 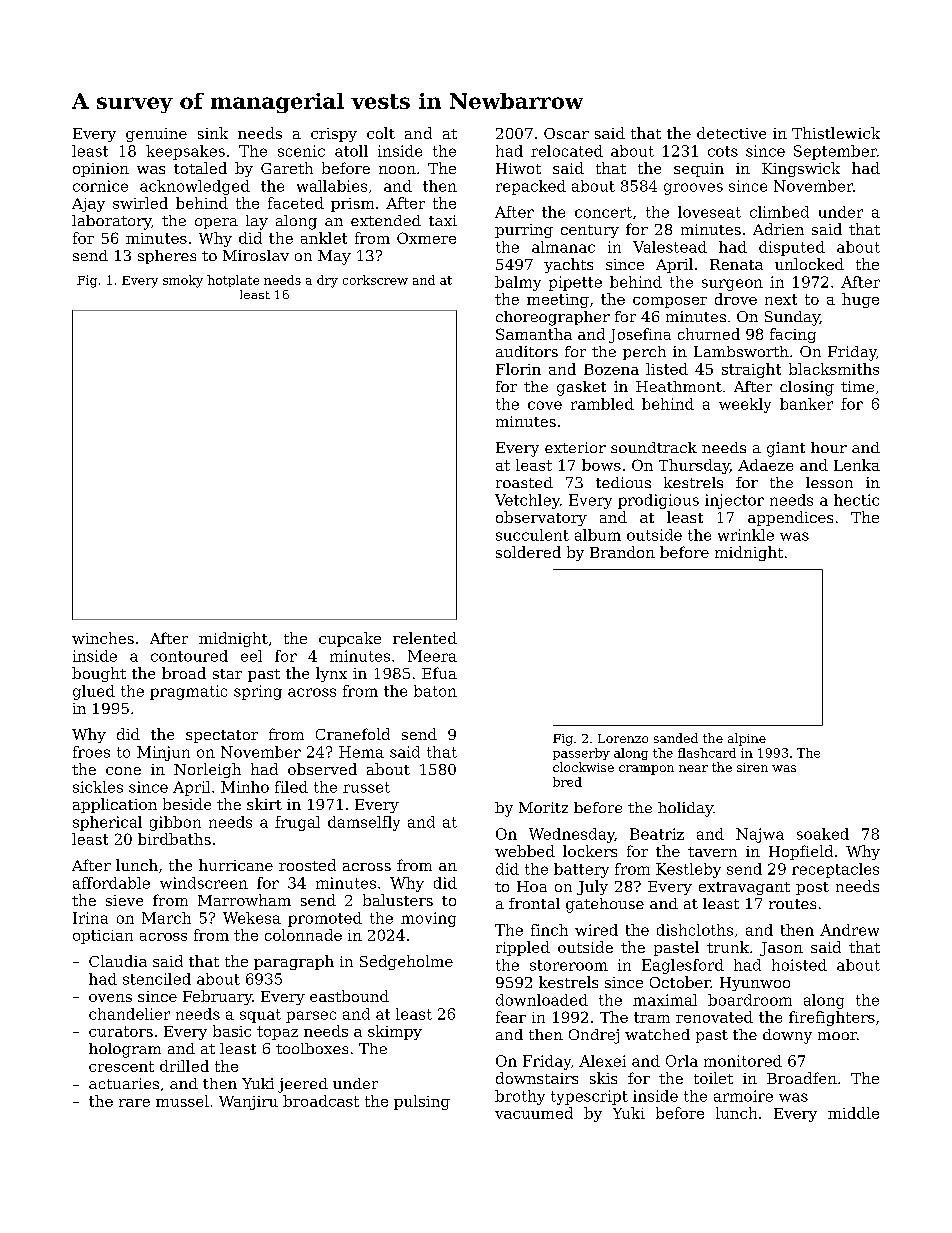 I want to click on dry, so click(x=327, y=281).
